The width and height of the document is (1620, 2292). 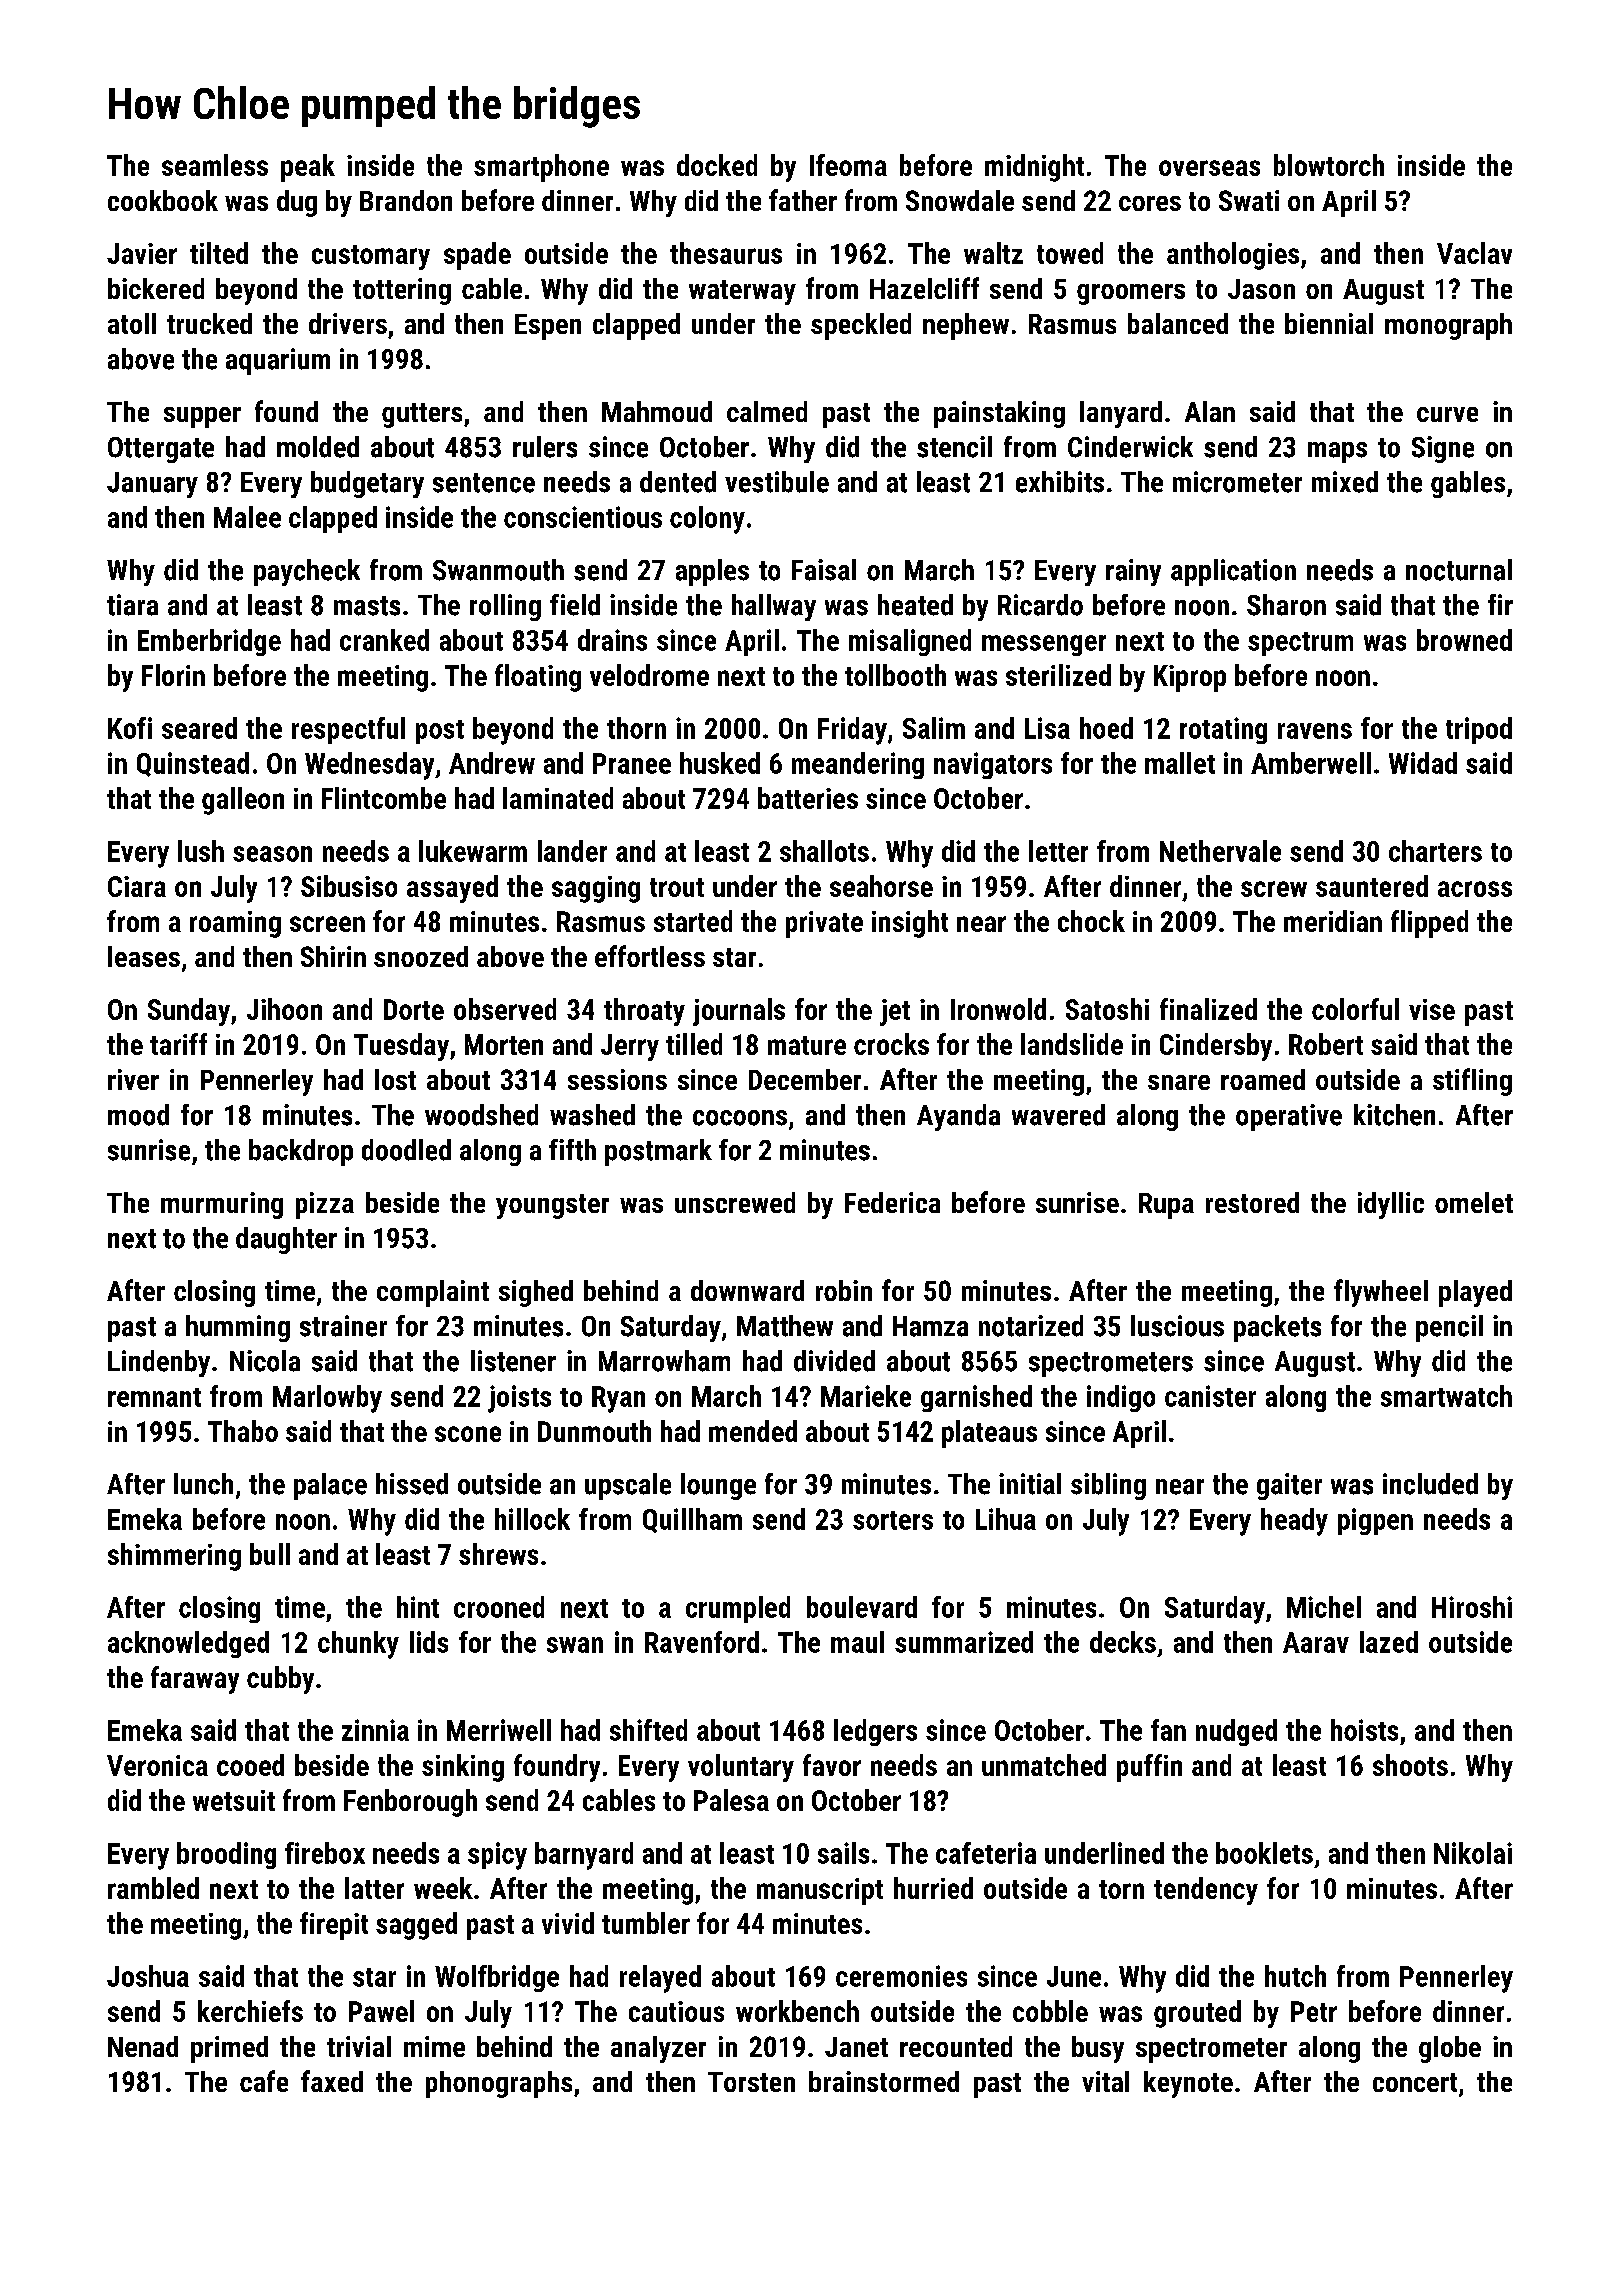 I want to click on January, so click(x=152, y=485).
